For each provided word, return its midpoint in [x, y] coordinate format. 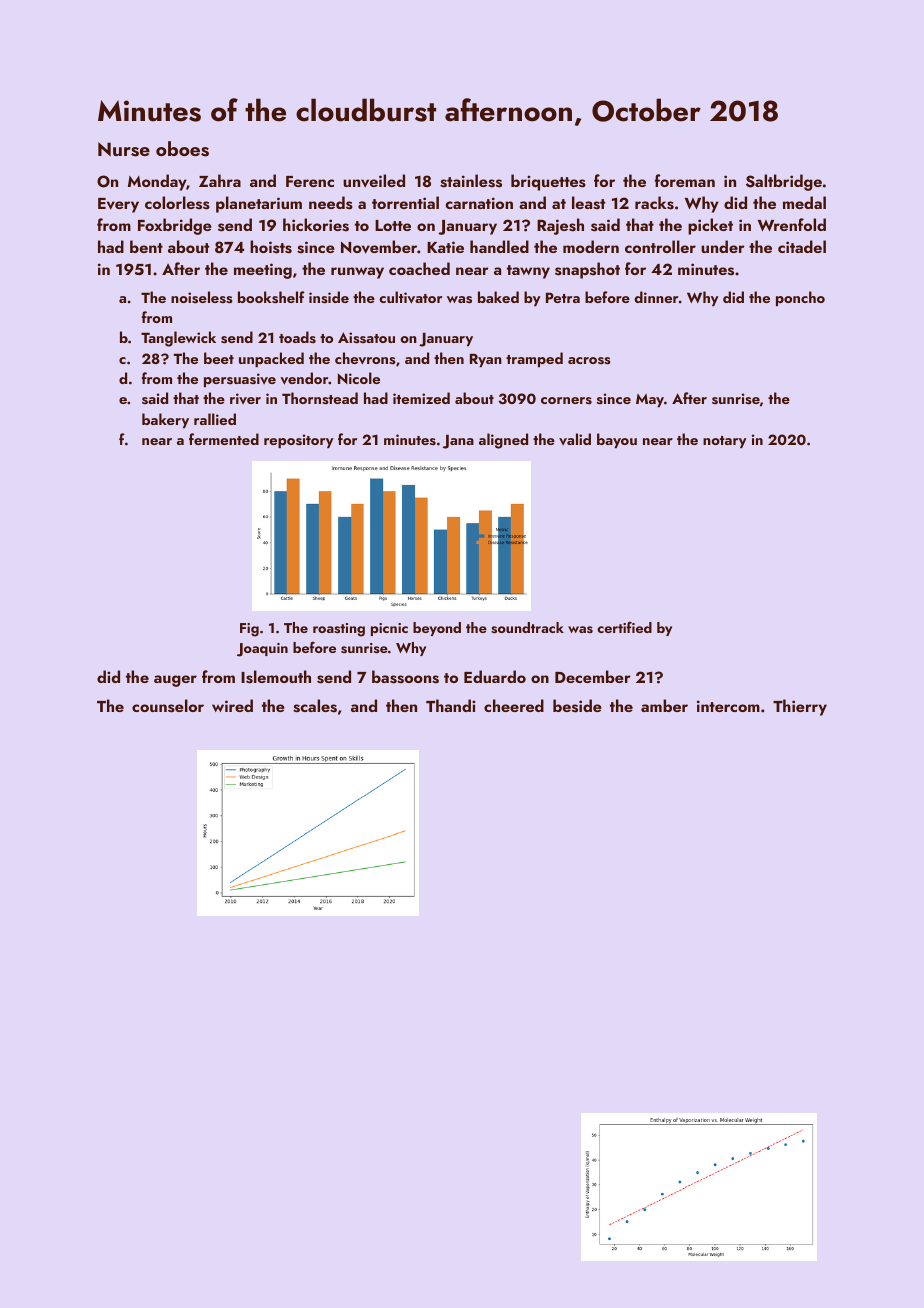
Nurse [124, 149]
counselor [168, 706]
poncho [800, 298]
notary [725, 442]
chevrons [365, 358]
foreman [685, 180]
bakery [165, 420]
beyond [437, 629]
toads [297, 337]
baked [498, 297]
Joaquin [262, 650]
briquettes [548, 182]
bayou [617, 440]
